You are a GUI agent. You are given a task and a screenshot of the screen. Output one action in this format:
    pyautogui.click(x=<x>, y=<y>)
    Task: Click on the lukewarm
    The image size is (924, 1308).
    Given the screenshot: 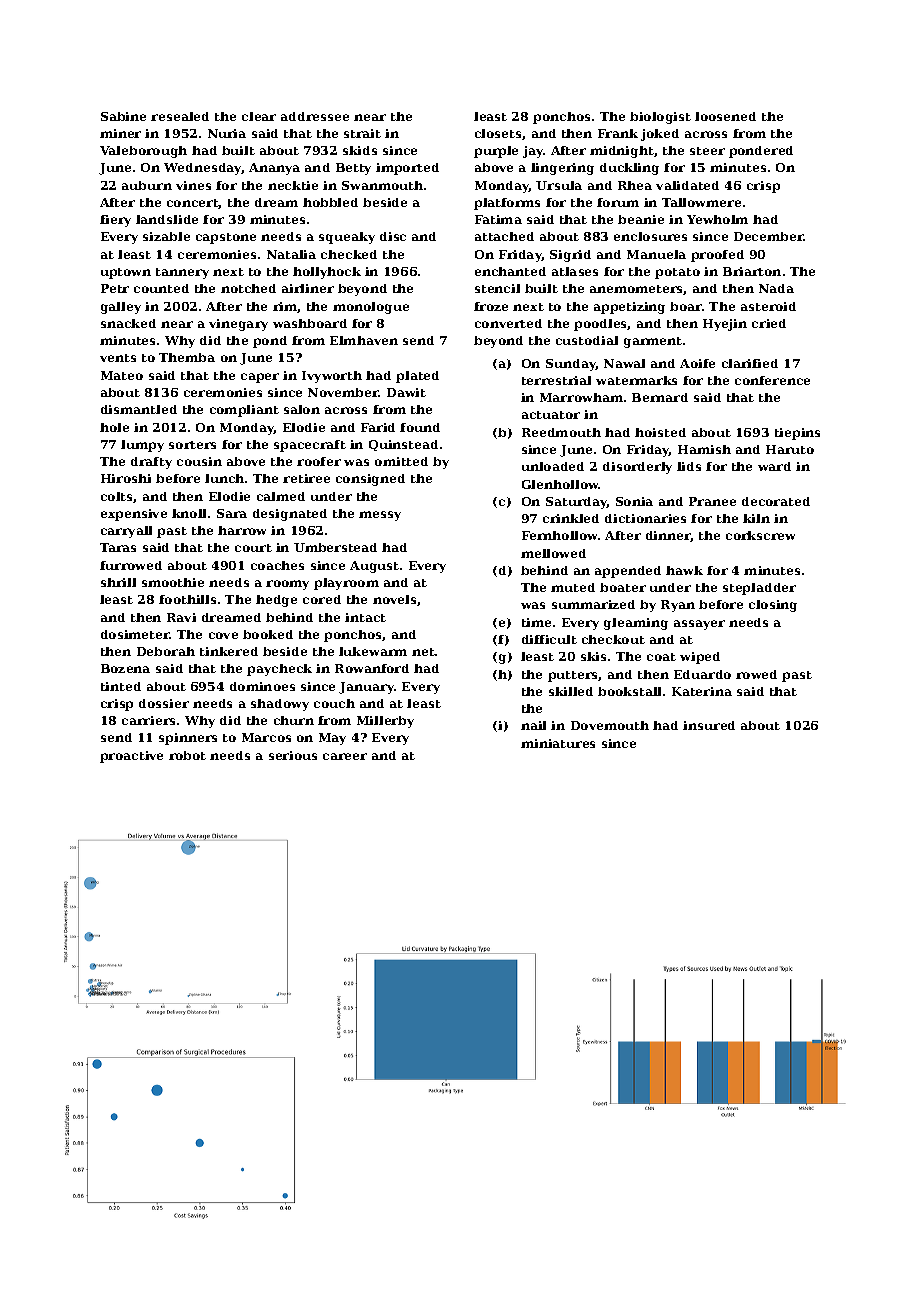 What is the action you would take?
    pyautogui.click(x=373, y=651)
